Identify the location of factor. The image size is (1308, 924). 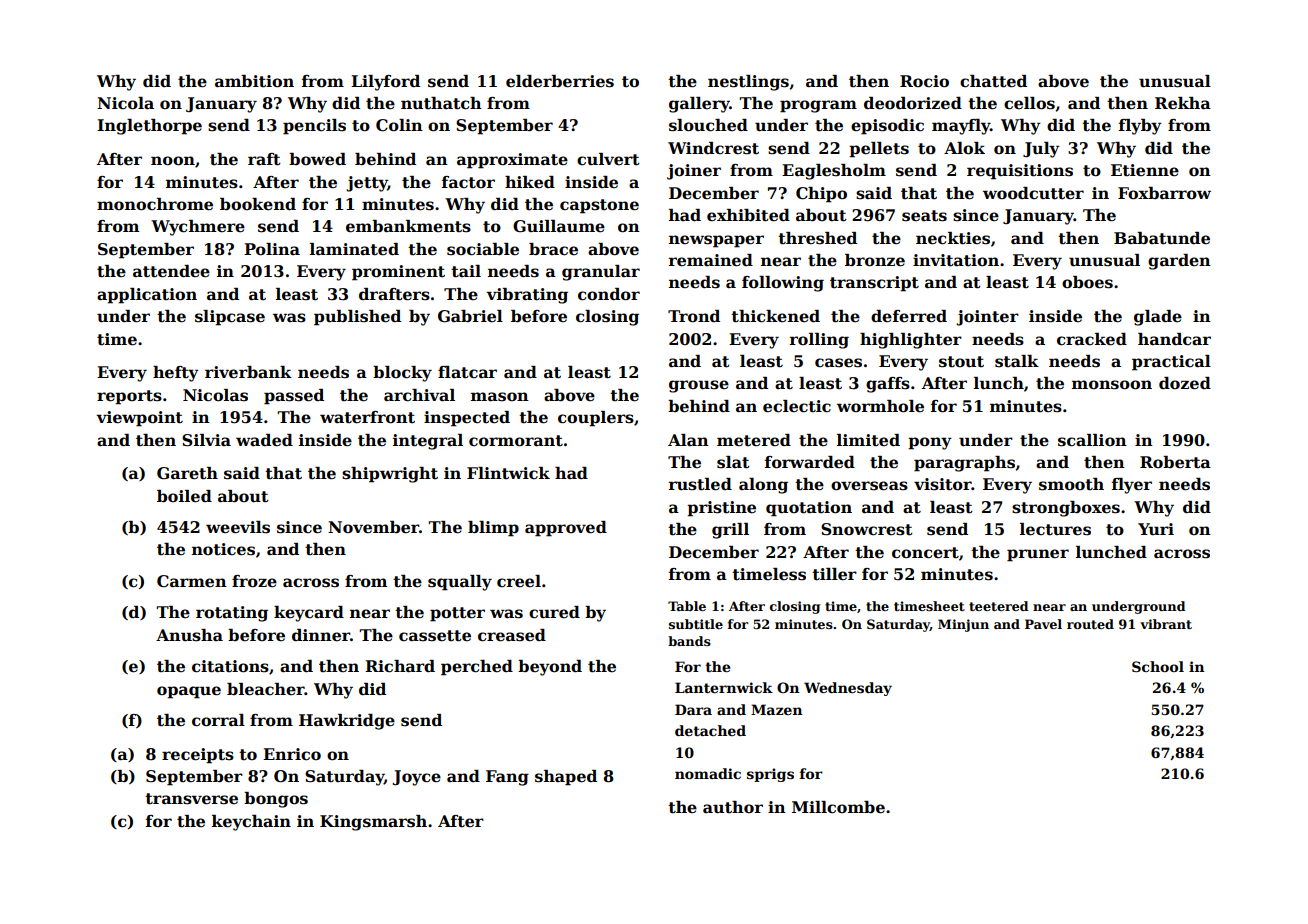
(468, 182).
